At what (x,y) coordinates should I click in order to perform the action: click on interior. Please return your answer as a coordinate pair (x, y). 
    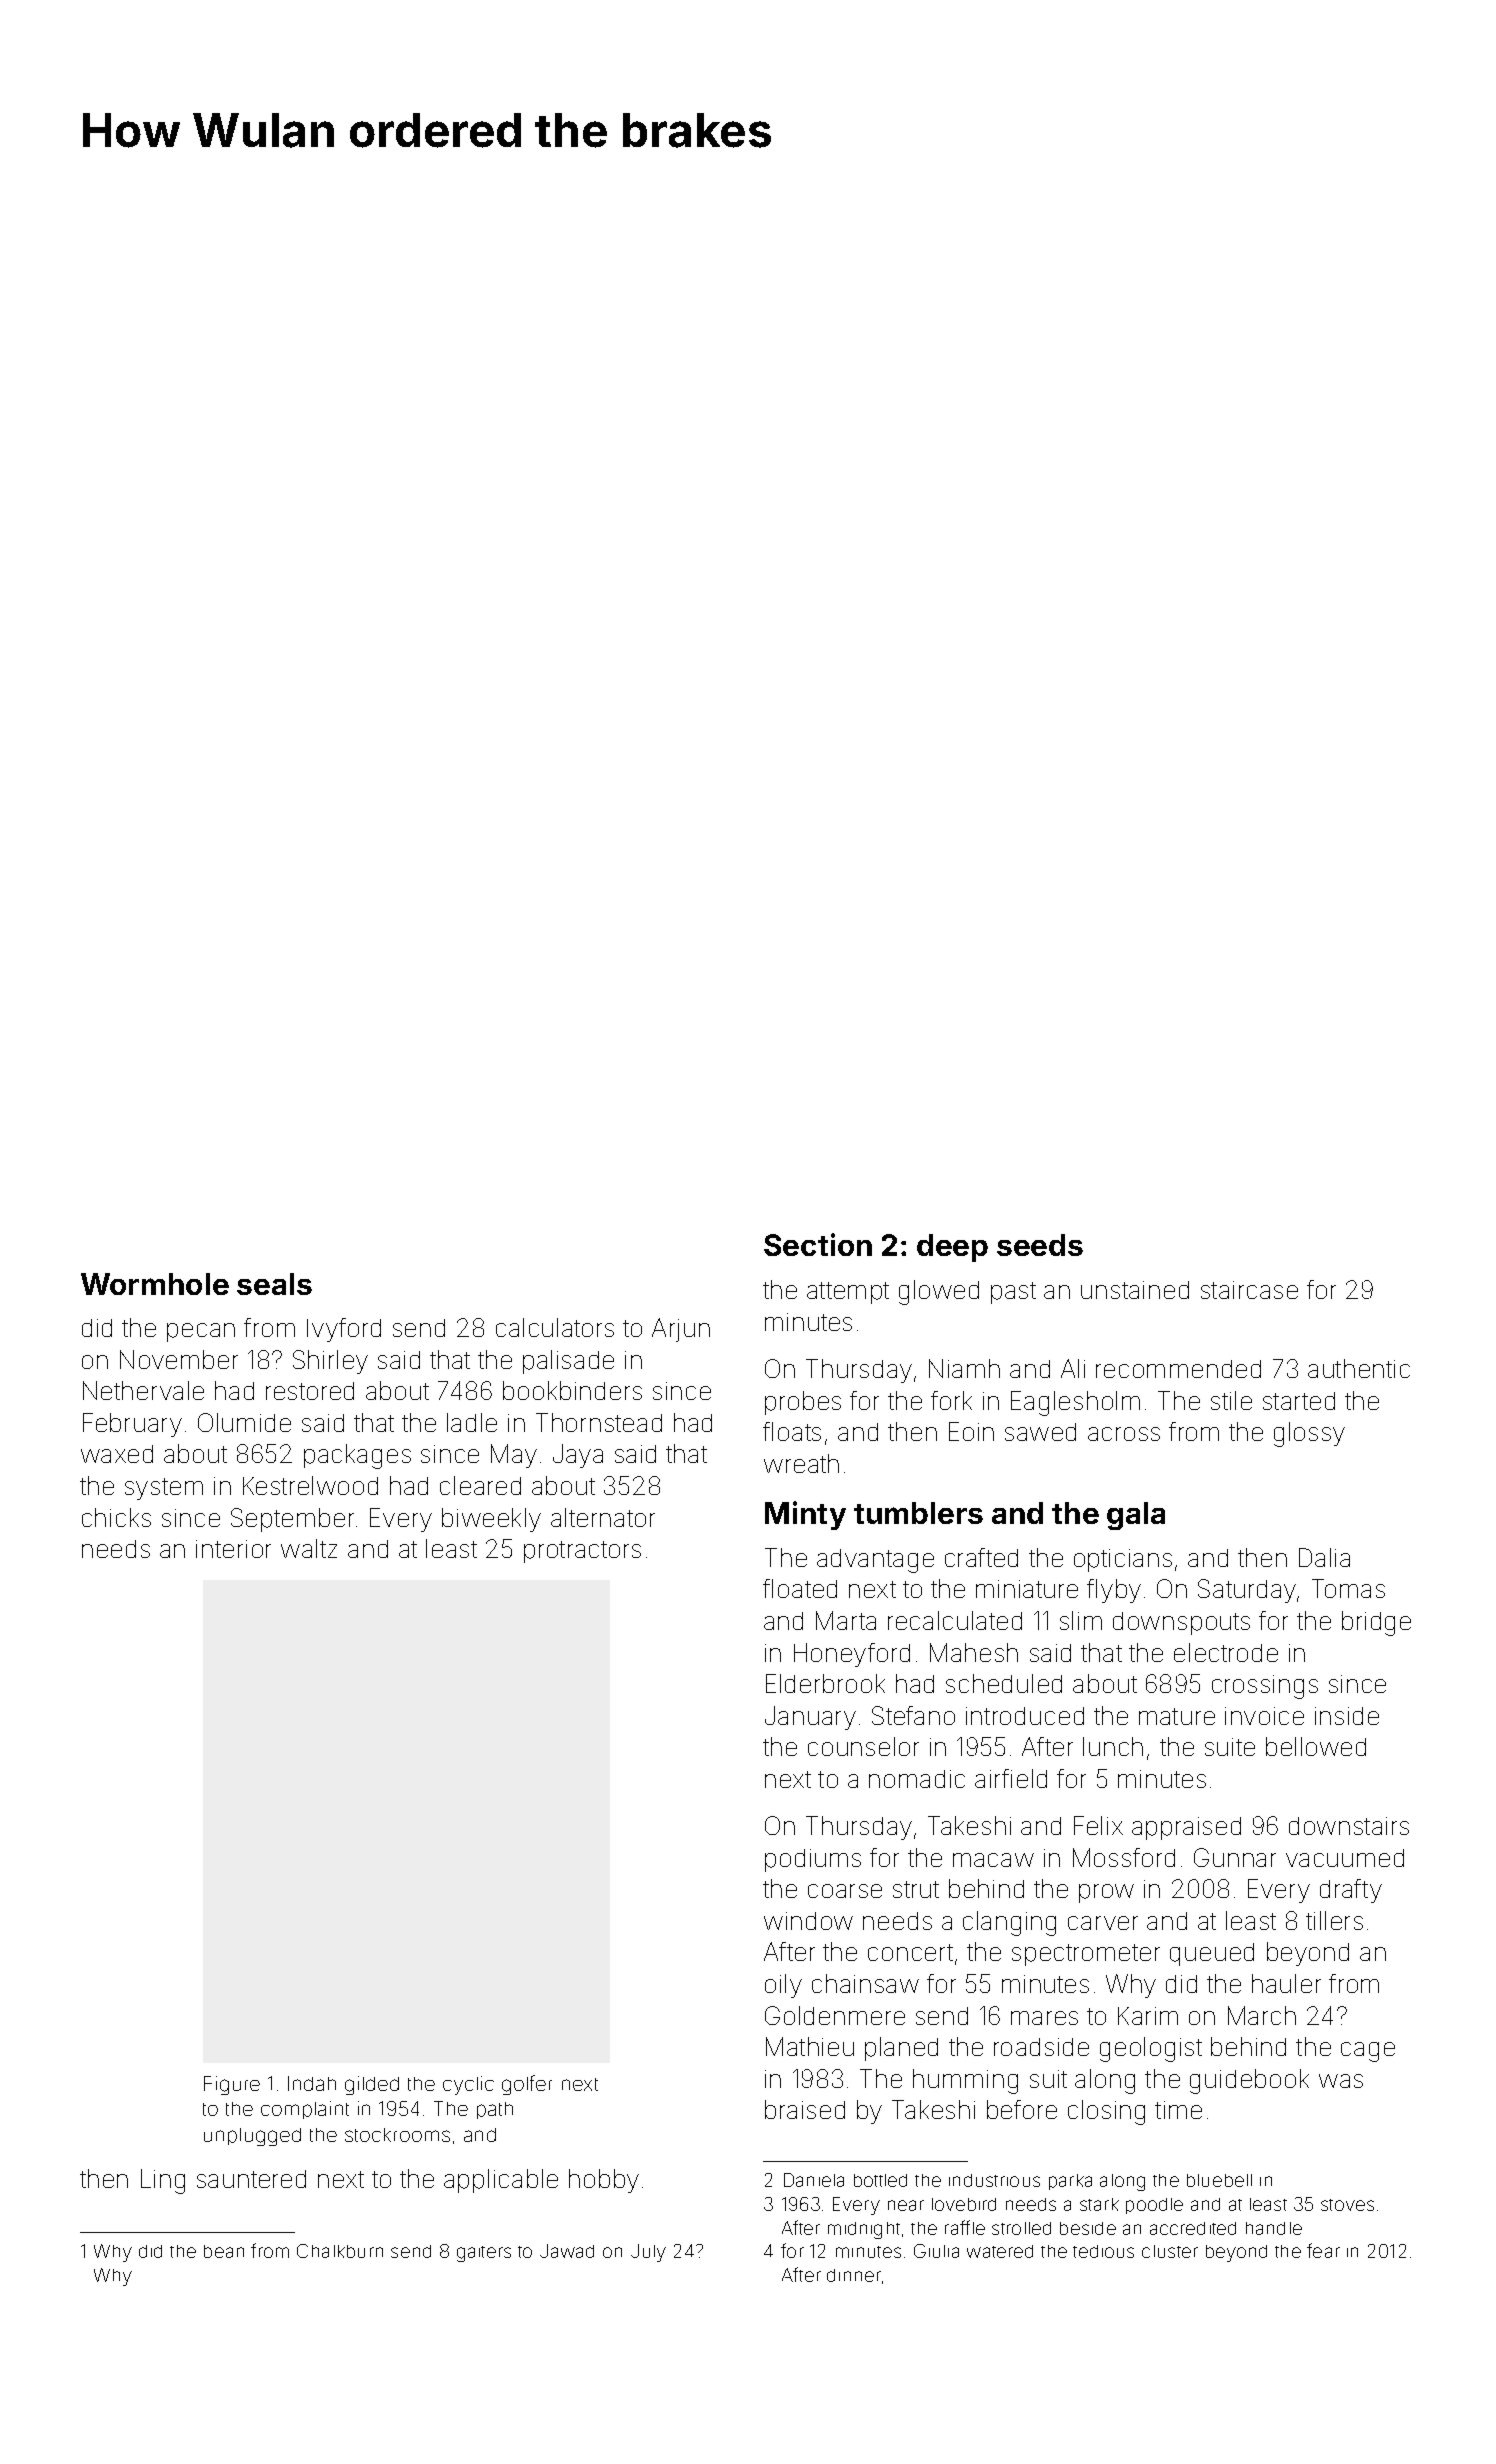
    Looking at the image, I should click on (233, 1549).
